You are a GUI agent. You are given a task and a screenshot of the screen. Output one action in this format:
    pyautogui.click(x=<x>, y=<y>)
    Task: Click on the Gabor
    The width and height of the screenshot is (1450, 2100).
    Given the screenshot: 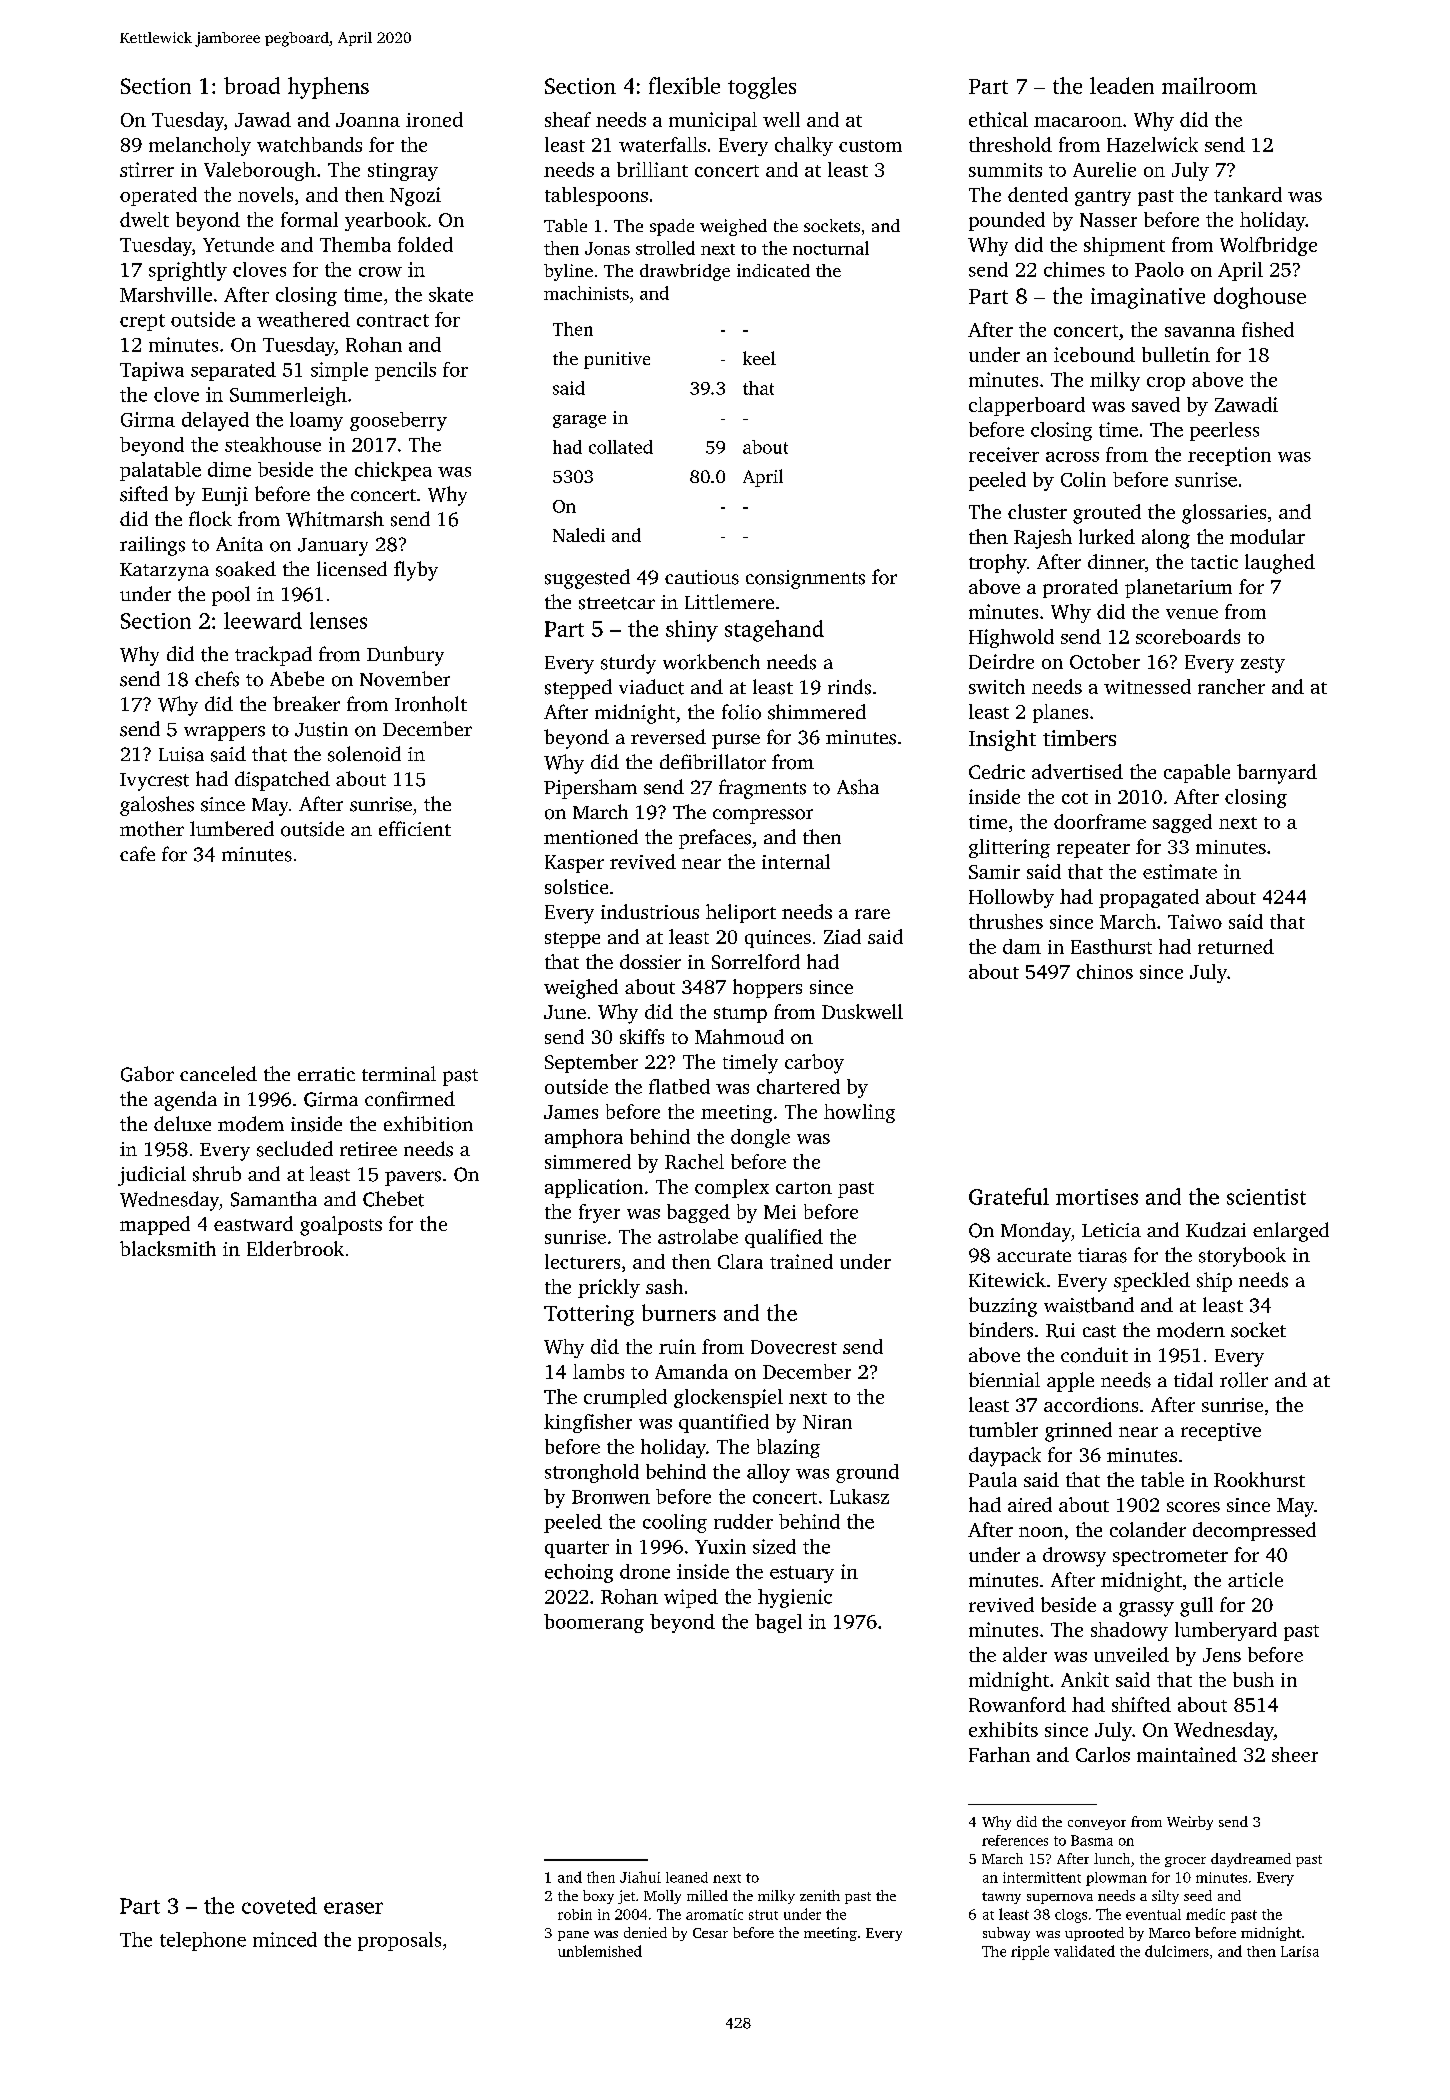 What is the action you would take?
    pyautogui.click(x=147, y=1074)
